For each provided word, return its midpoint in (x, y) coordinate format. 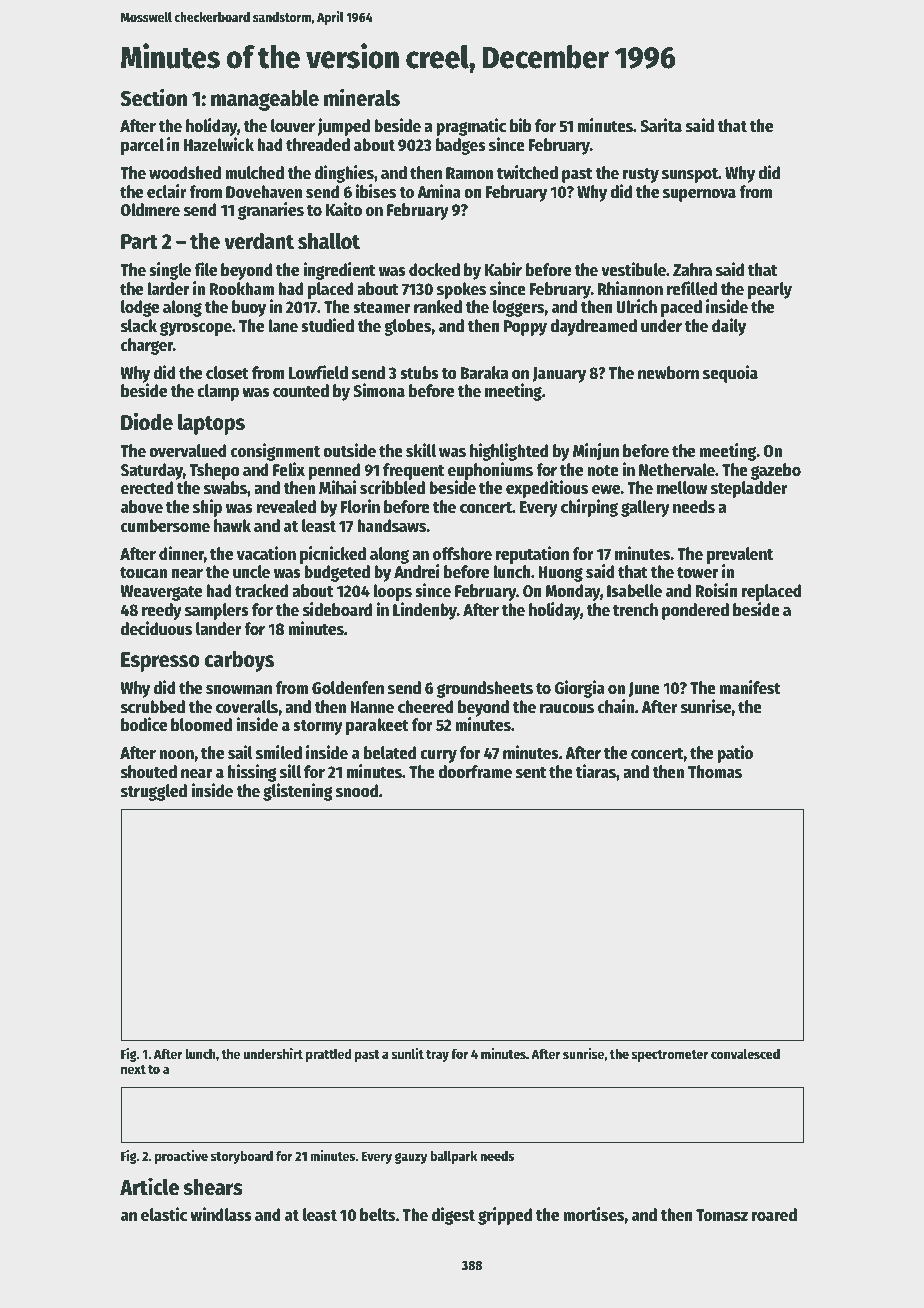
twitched (527, 172)
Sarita (661, 125)
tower (698, 573)
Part (139, 242)
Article (149, 1186)
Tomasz (722, 1215)
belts (377, 1215)
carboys (239, 661)
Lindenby (425, 611)
